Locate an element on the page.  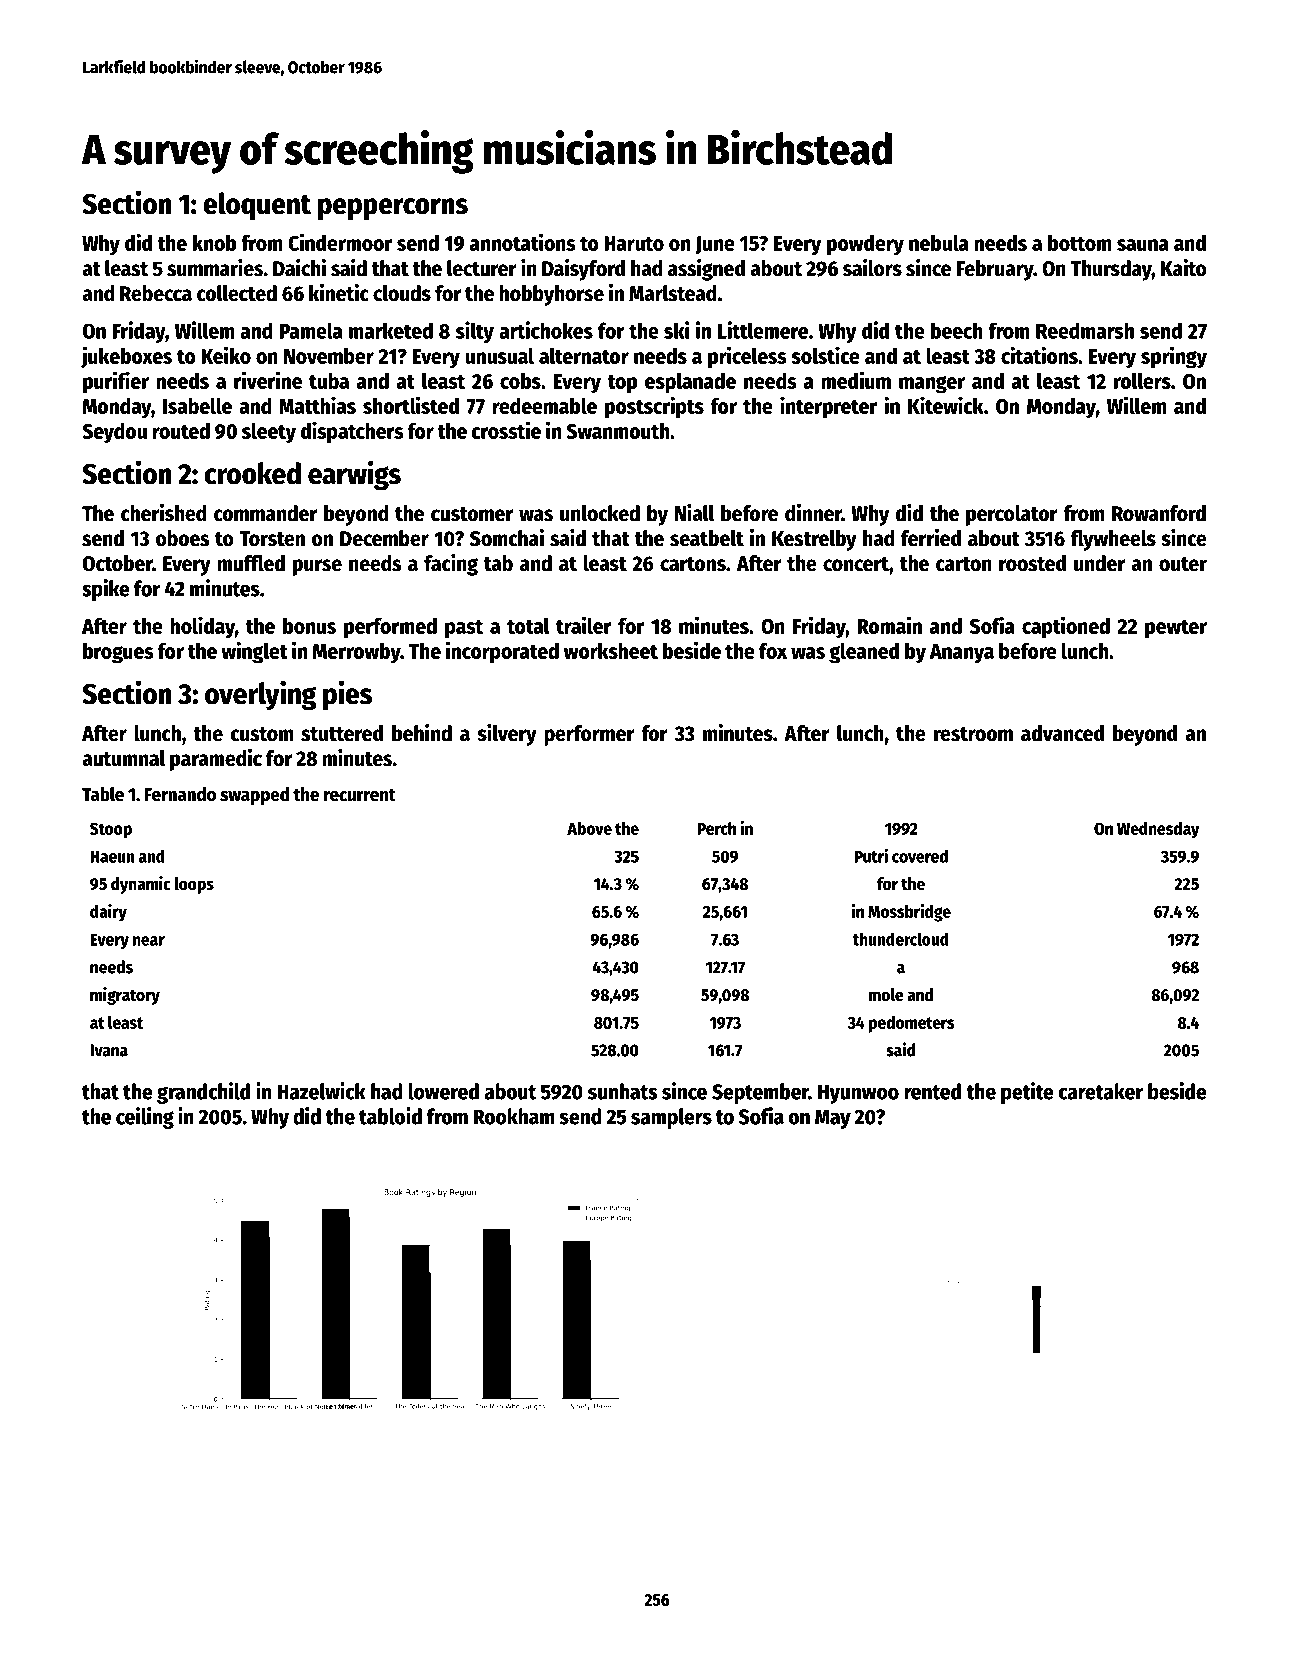
covered is located at coordinates (920, 856).
